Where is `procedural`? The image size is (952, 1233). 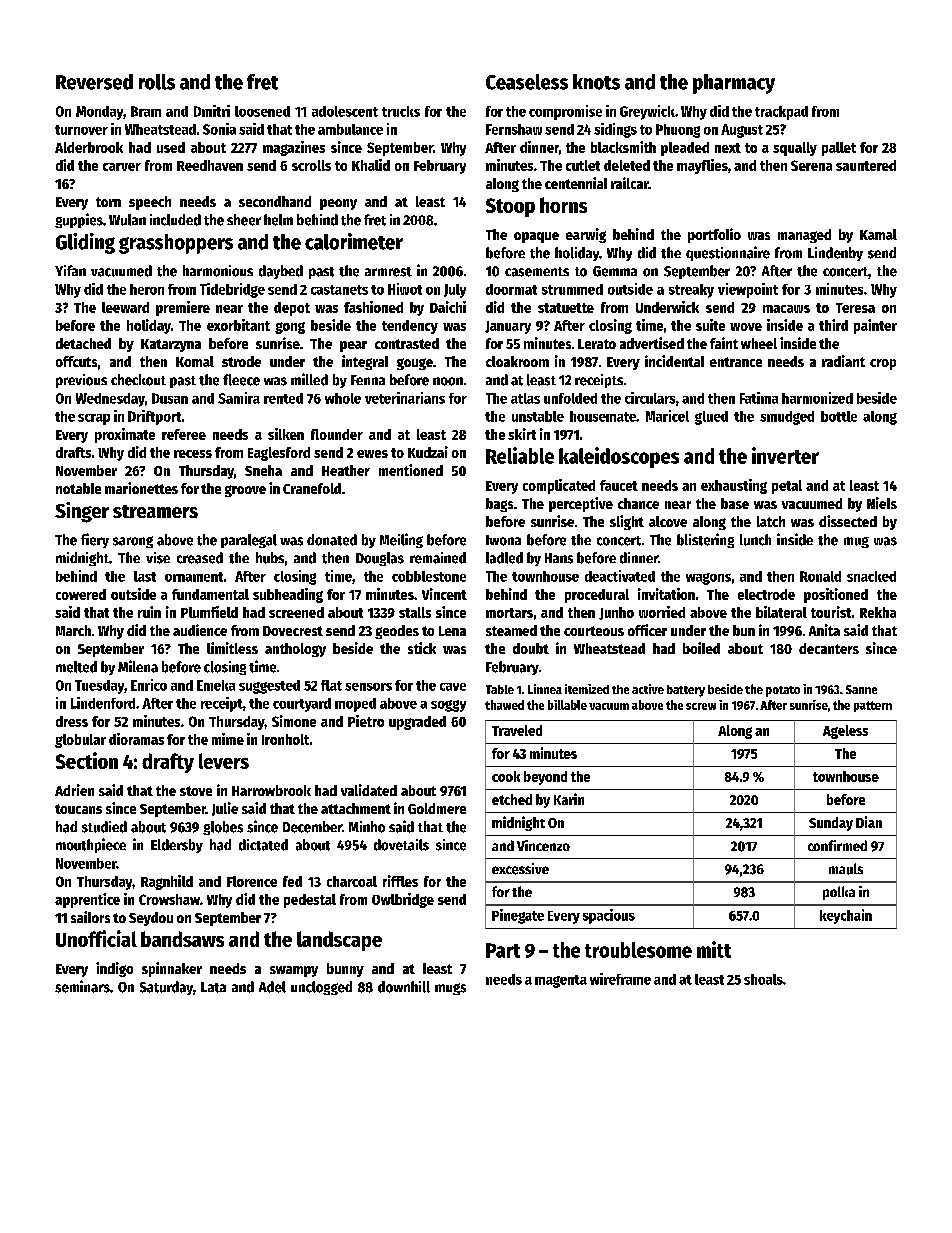
procedural is located at coordinates (597, 596).
